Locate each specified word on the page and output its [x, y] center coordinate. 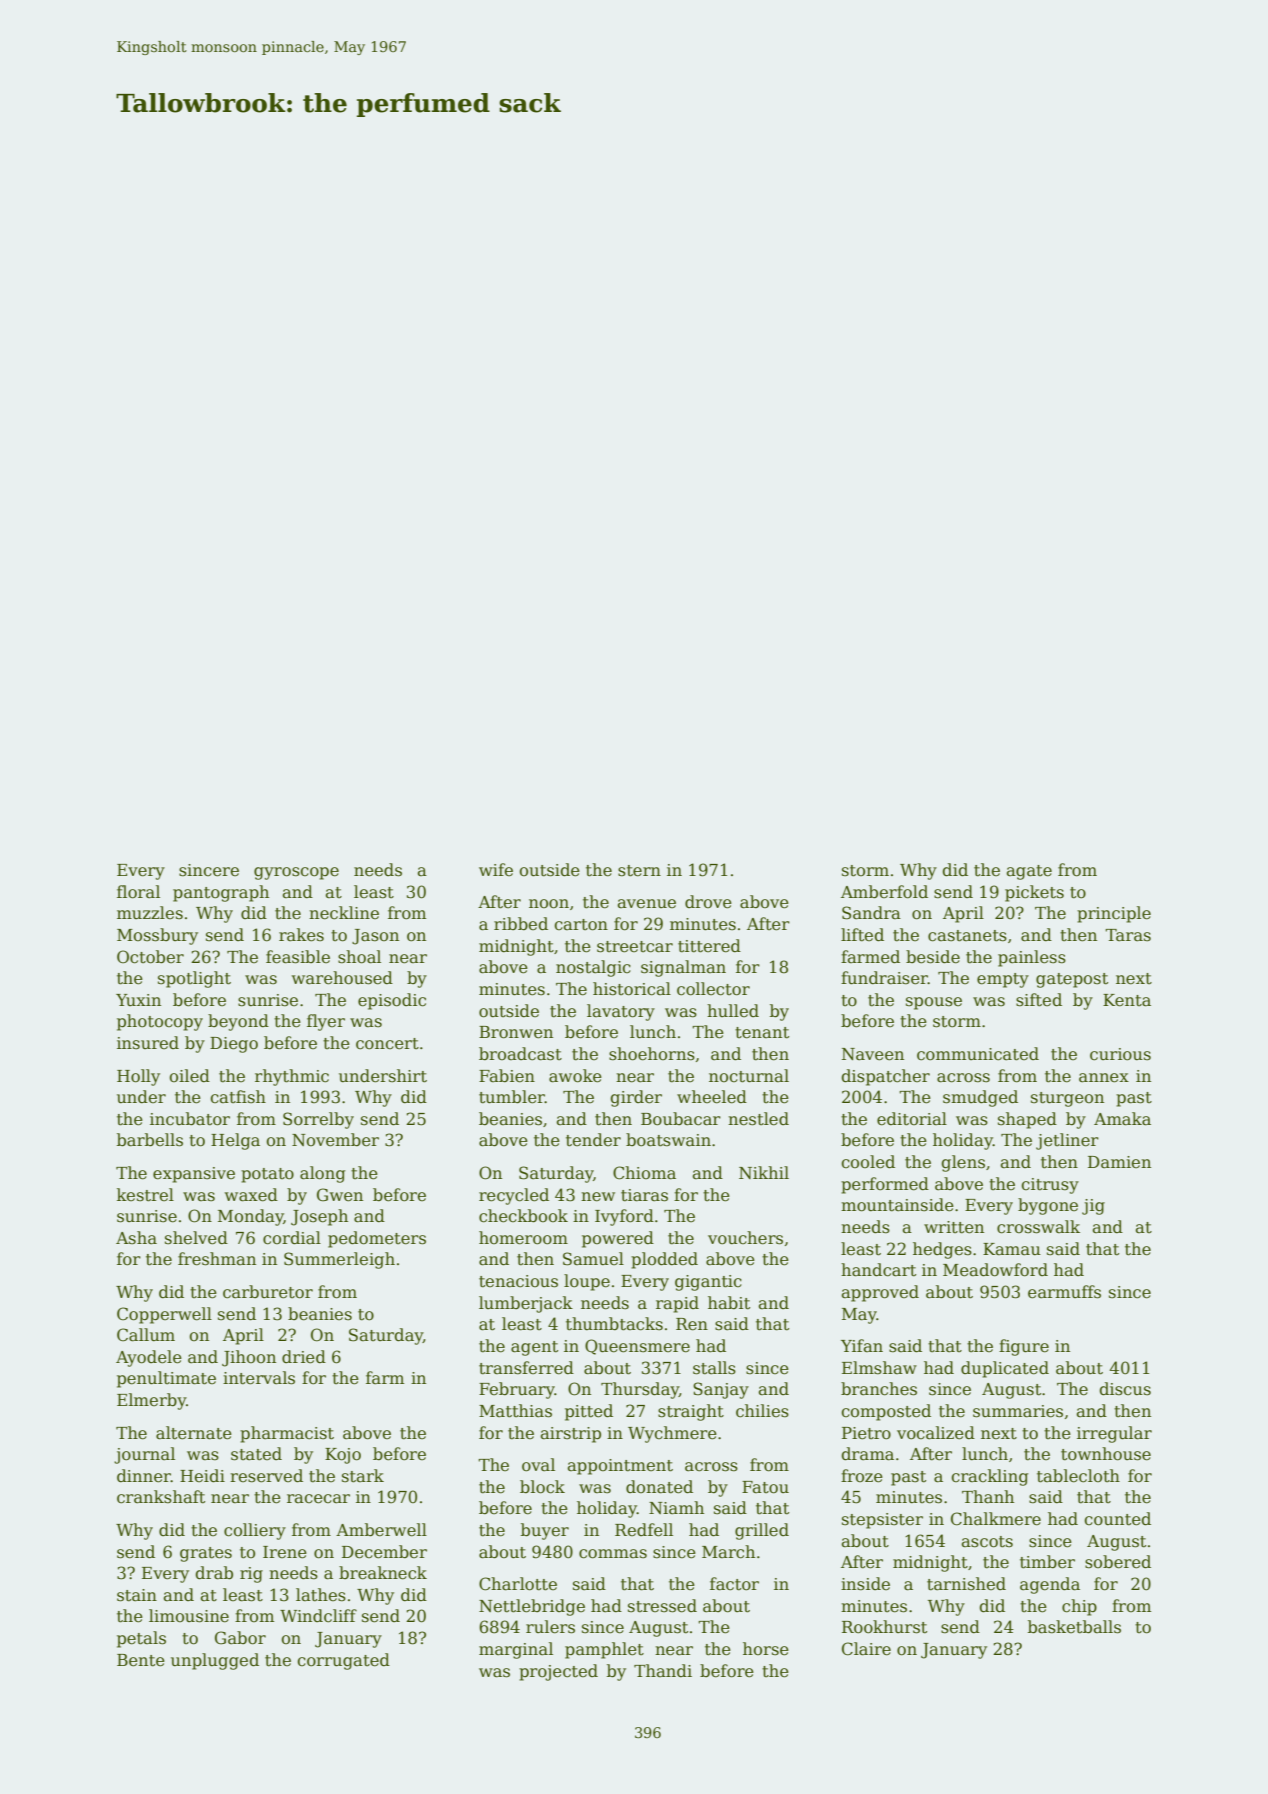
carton [581, 925]
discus [1125, 1389]
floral [138, 892]
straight [691, 1412]
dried [304, 1357]
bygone [1048, 1206]
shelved [196, 1238]
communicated [978, 1054]
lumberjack [526, 1304]
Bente [141, 1660]
